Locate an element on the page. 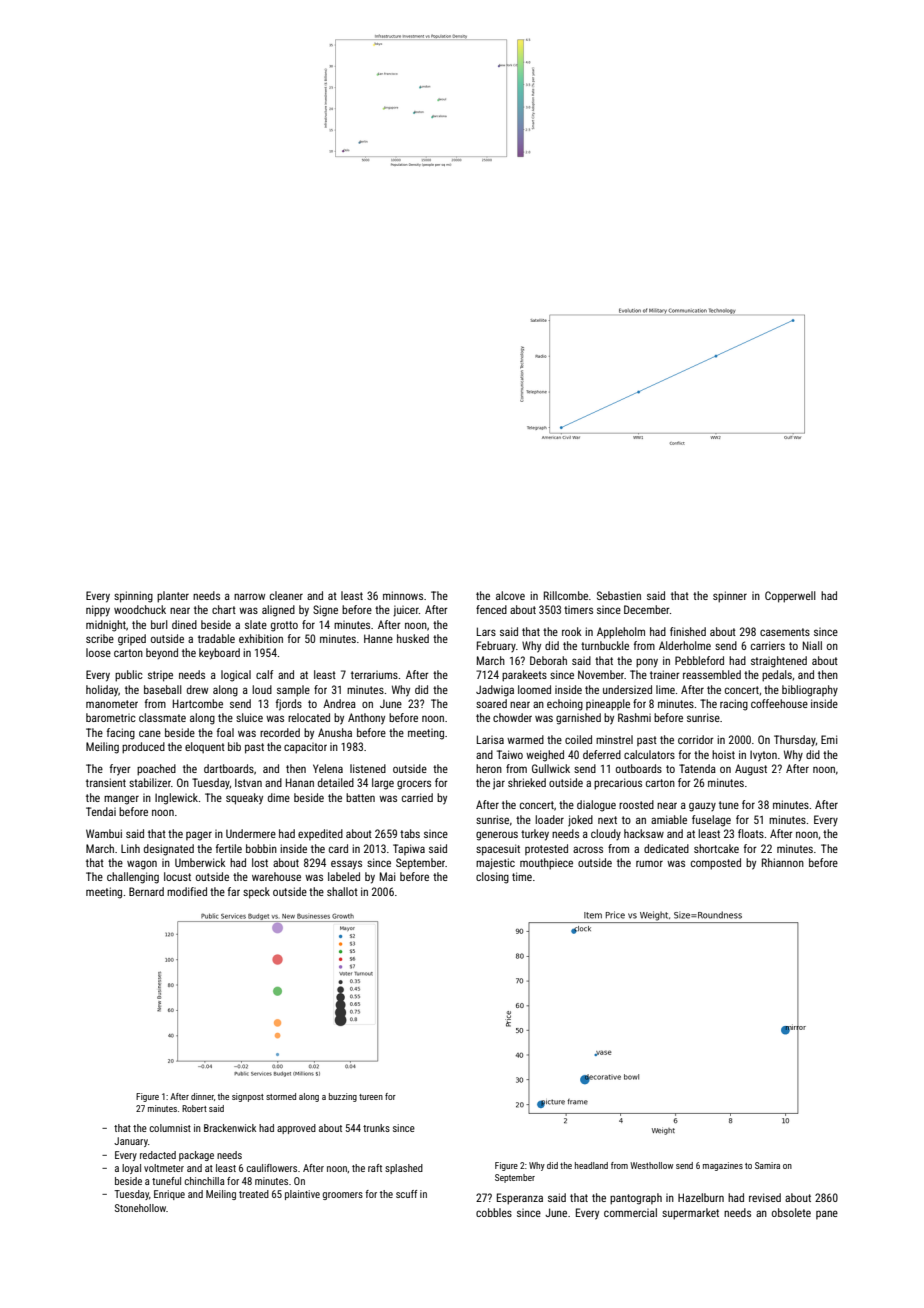 Image resolution: width=924 pixels, height=1308 pixels. shortcake is located at coordinates (716, 848).
